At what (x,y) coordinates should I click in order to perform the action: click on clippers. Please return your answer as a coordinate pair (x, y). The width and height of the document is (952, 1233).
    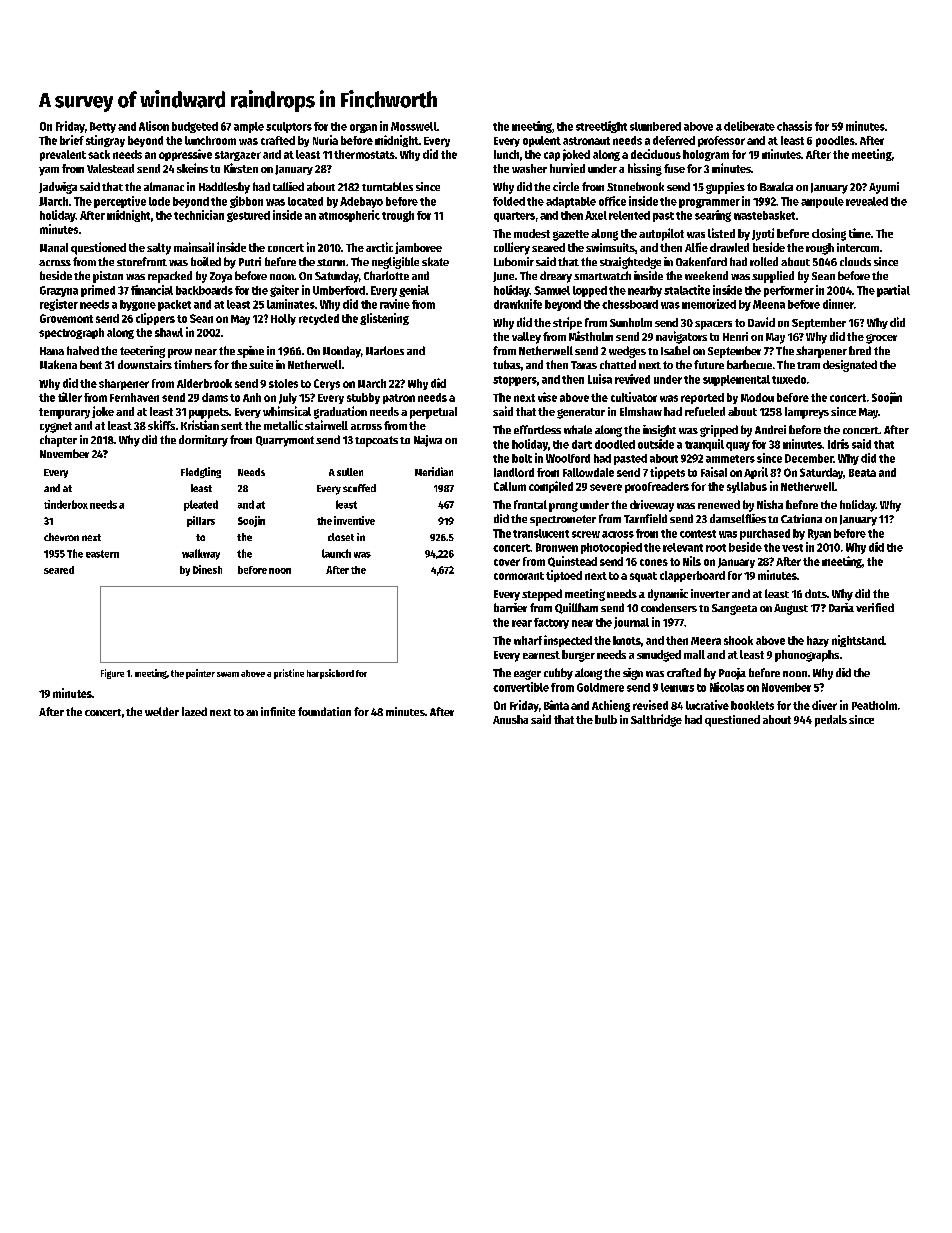
    Looking at the image, I should click on (155, 319).
